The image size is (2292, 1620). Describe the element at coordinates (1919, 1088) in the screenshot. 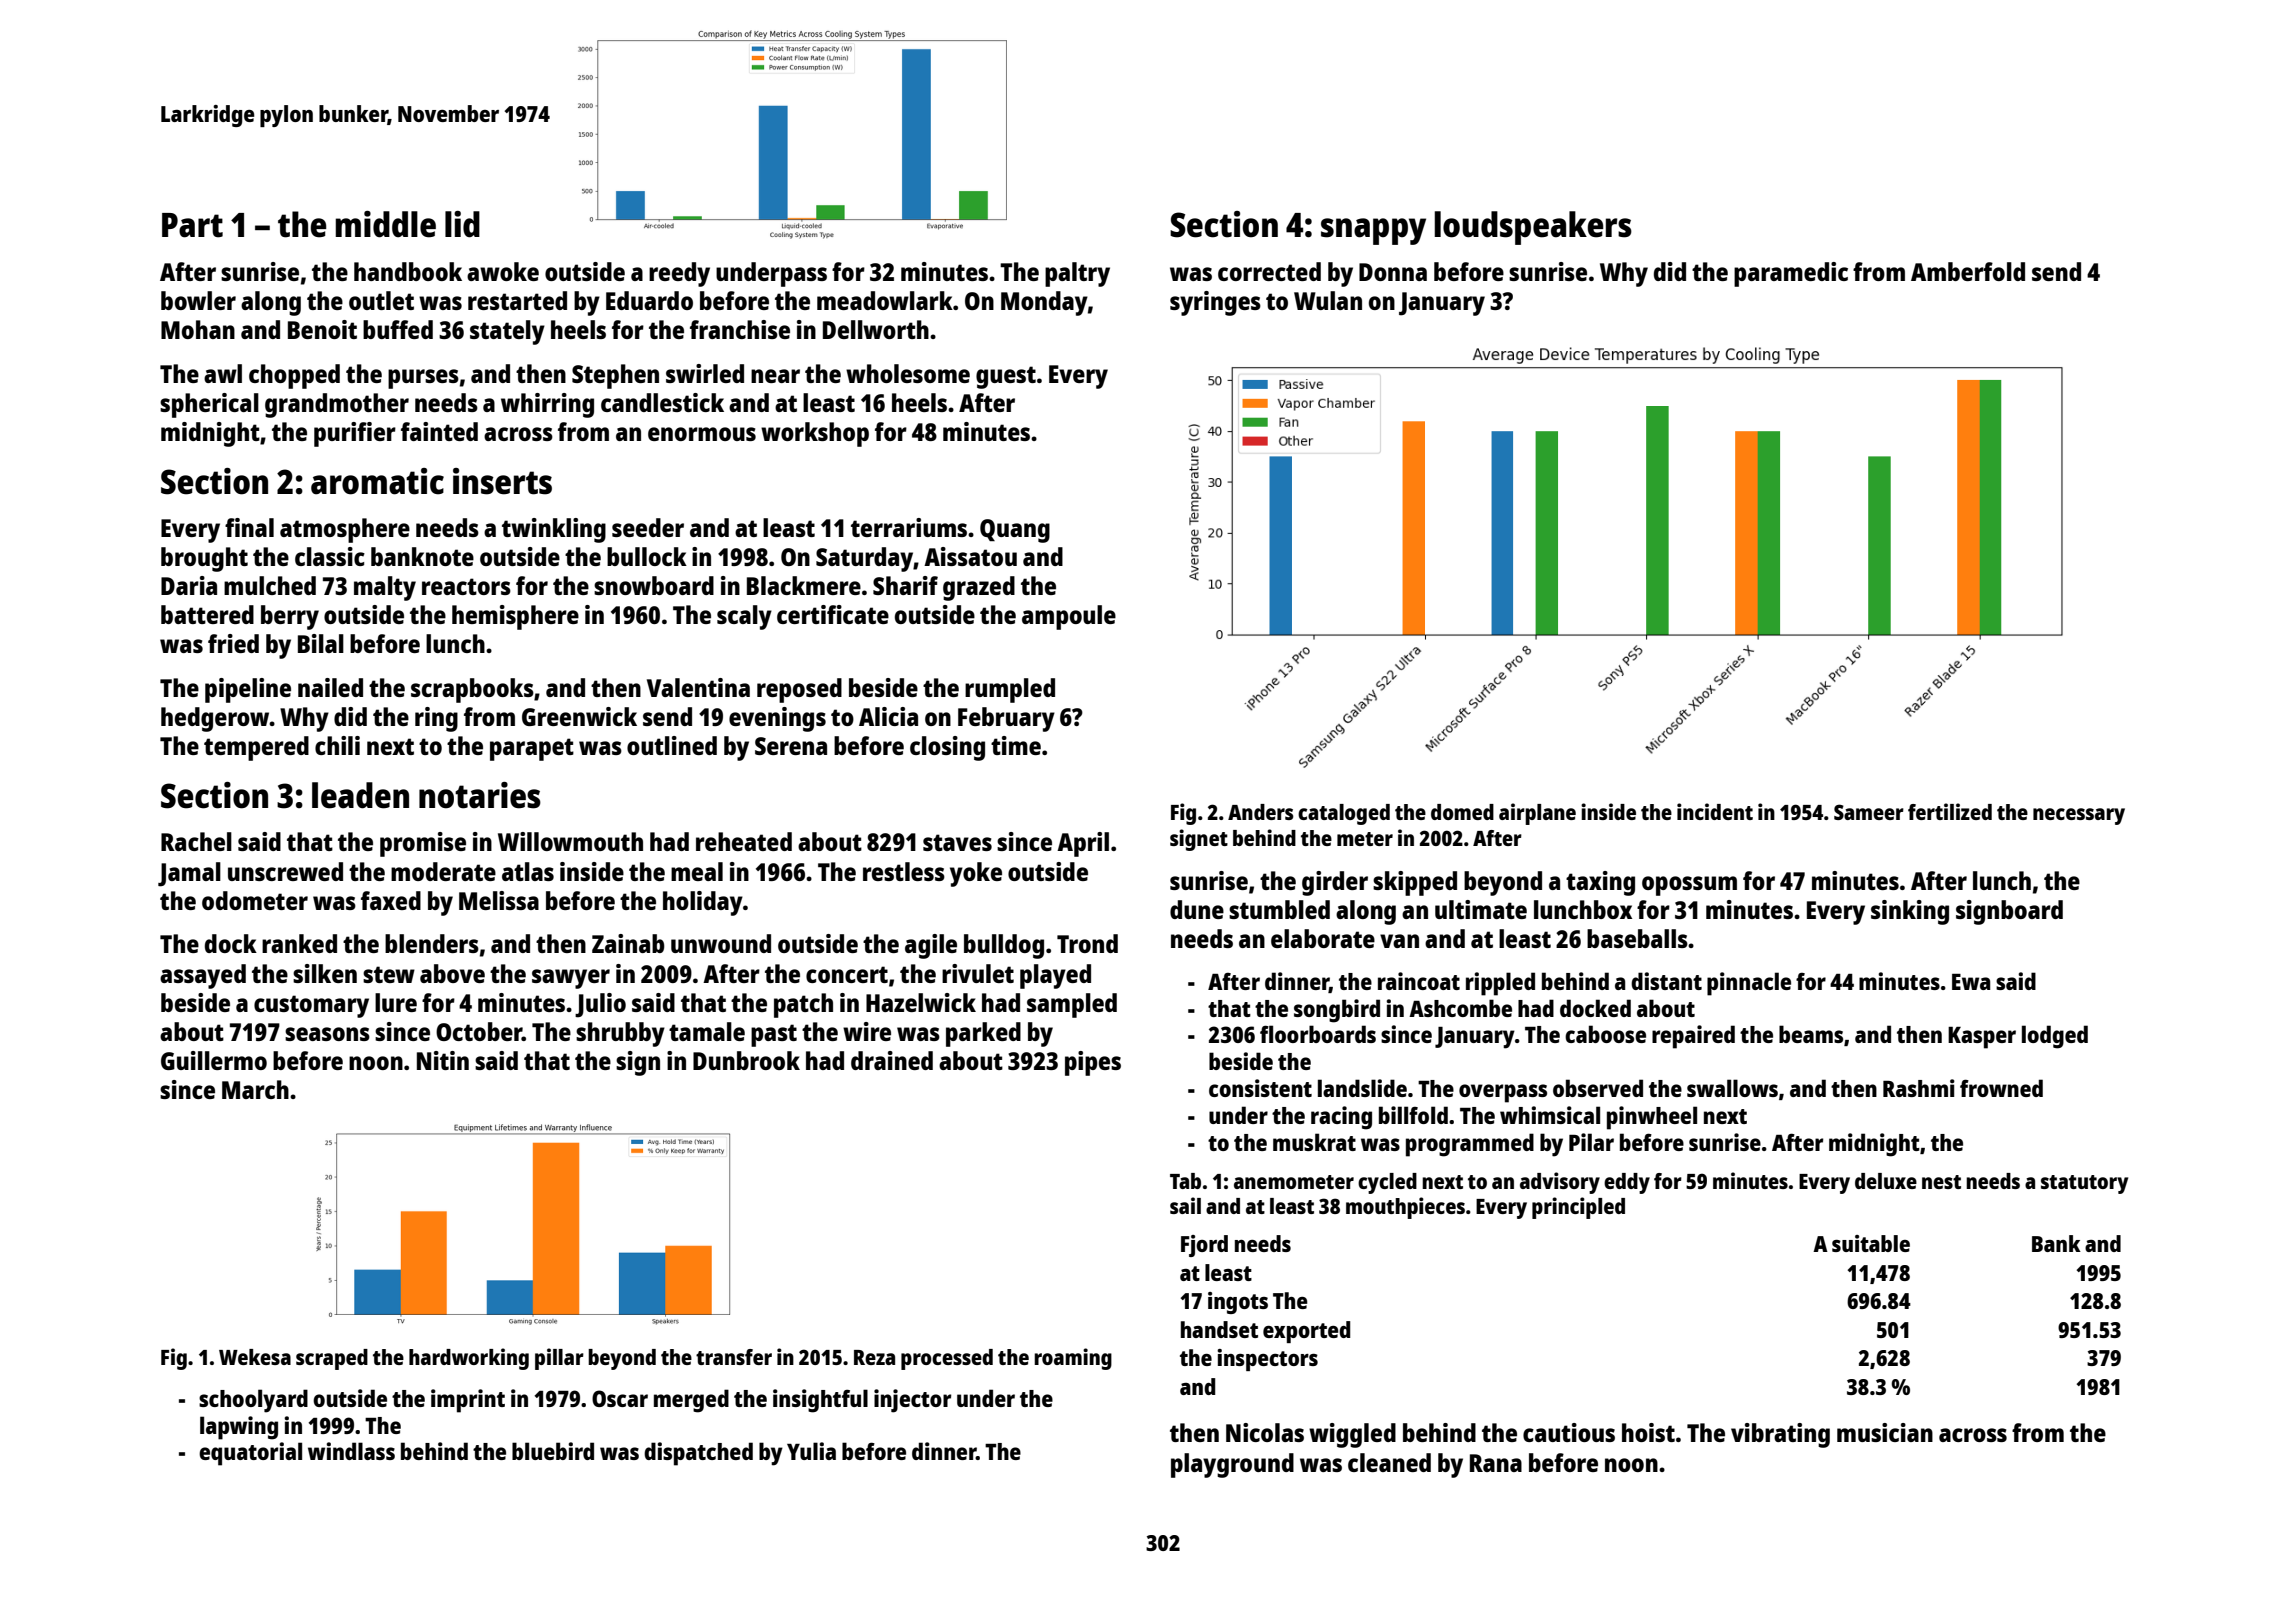

I see `Rashmi` at that location.
